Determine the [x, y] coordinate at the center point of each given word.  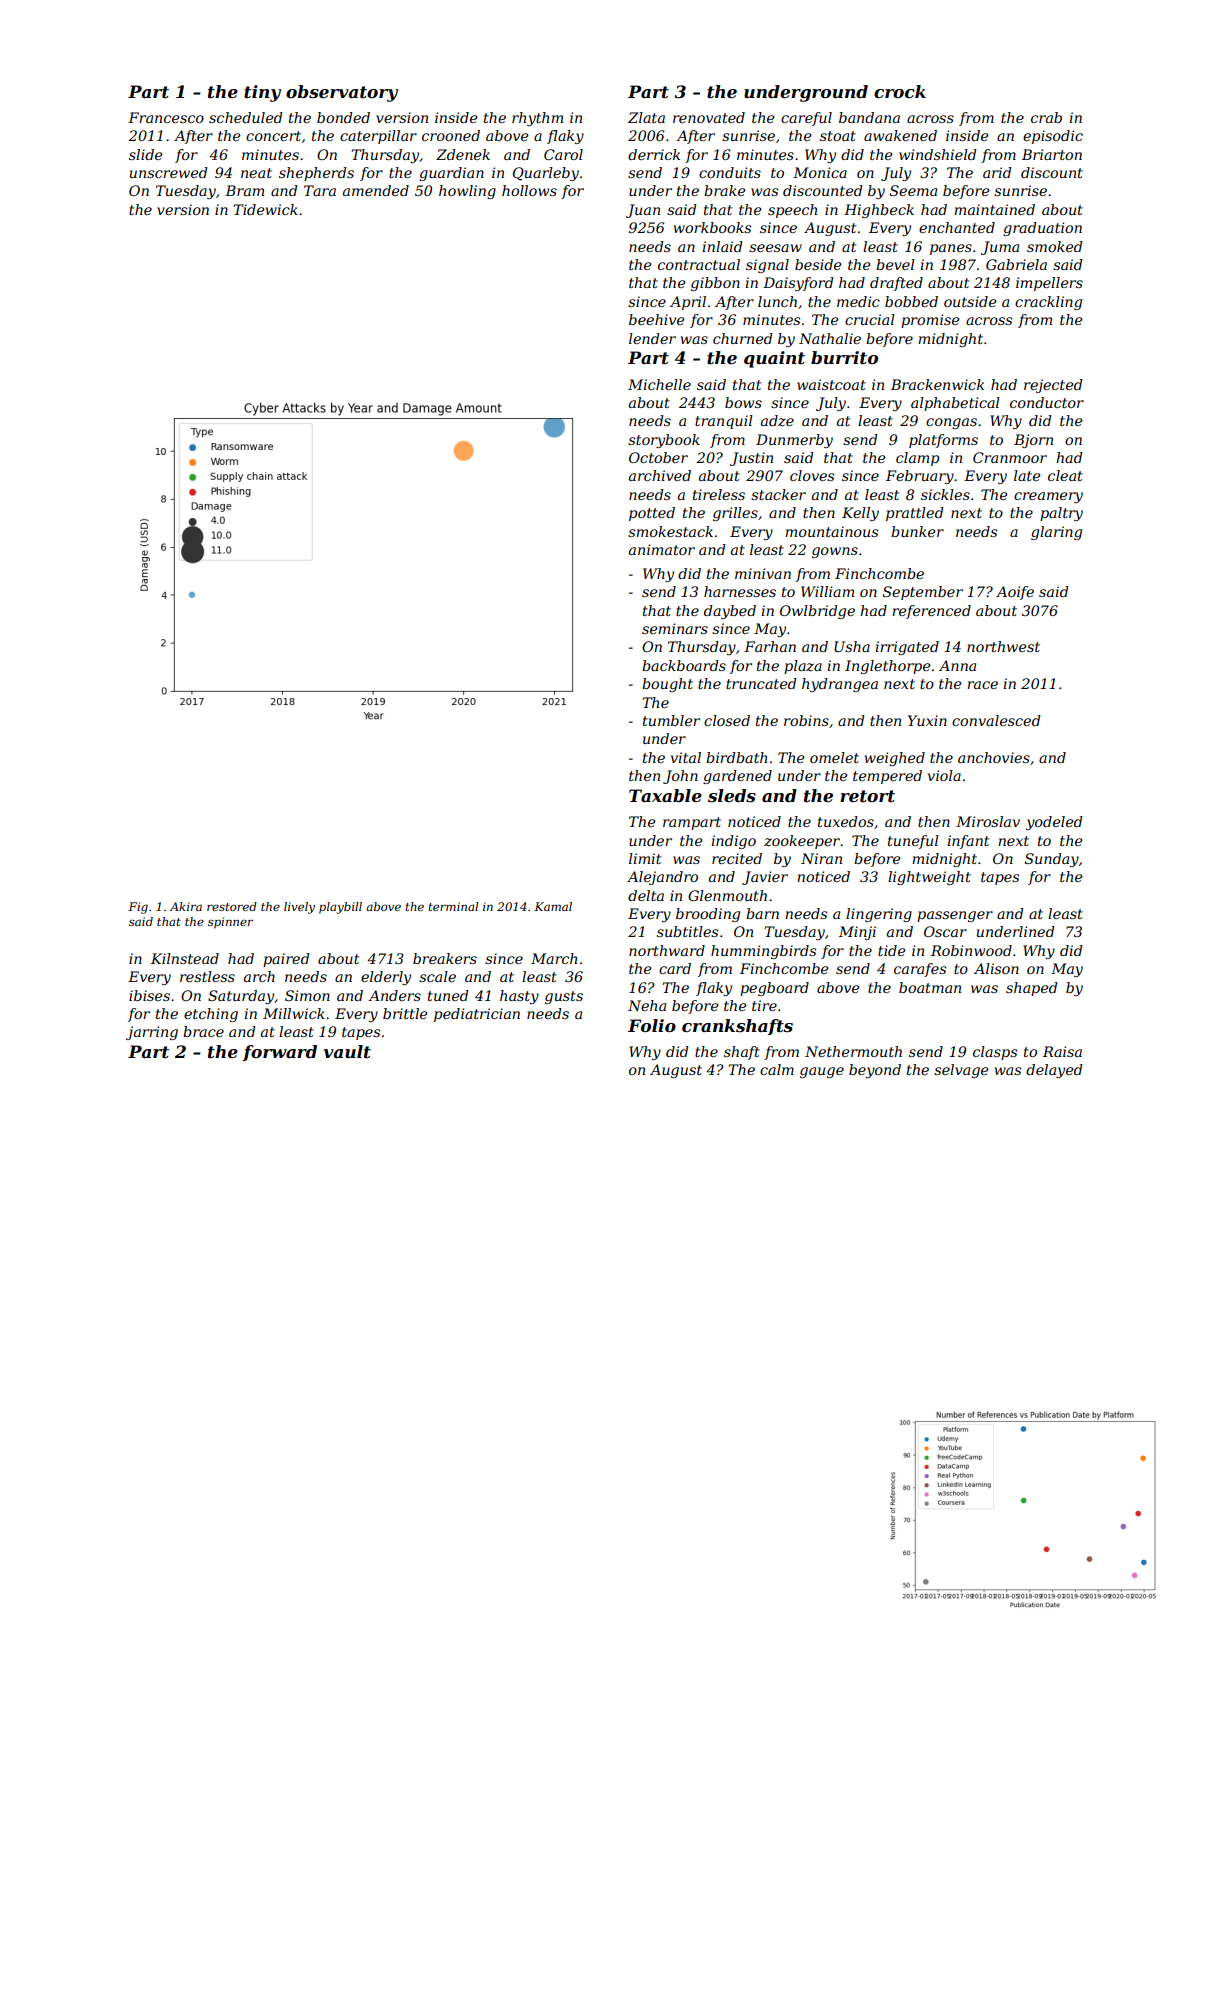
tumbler [671, 720]
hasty [519, 997]
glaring [1056, 533]
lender [652, 338]
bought [667, 685]
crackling [1048, 303]
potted [652, 514]
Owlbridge [817, 612]
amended [376, 190]
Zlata [646, 117]
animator [662, 549]
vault [347, 1051]
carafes [920, 970]
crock [900, 91]
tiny [262, 93]
